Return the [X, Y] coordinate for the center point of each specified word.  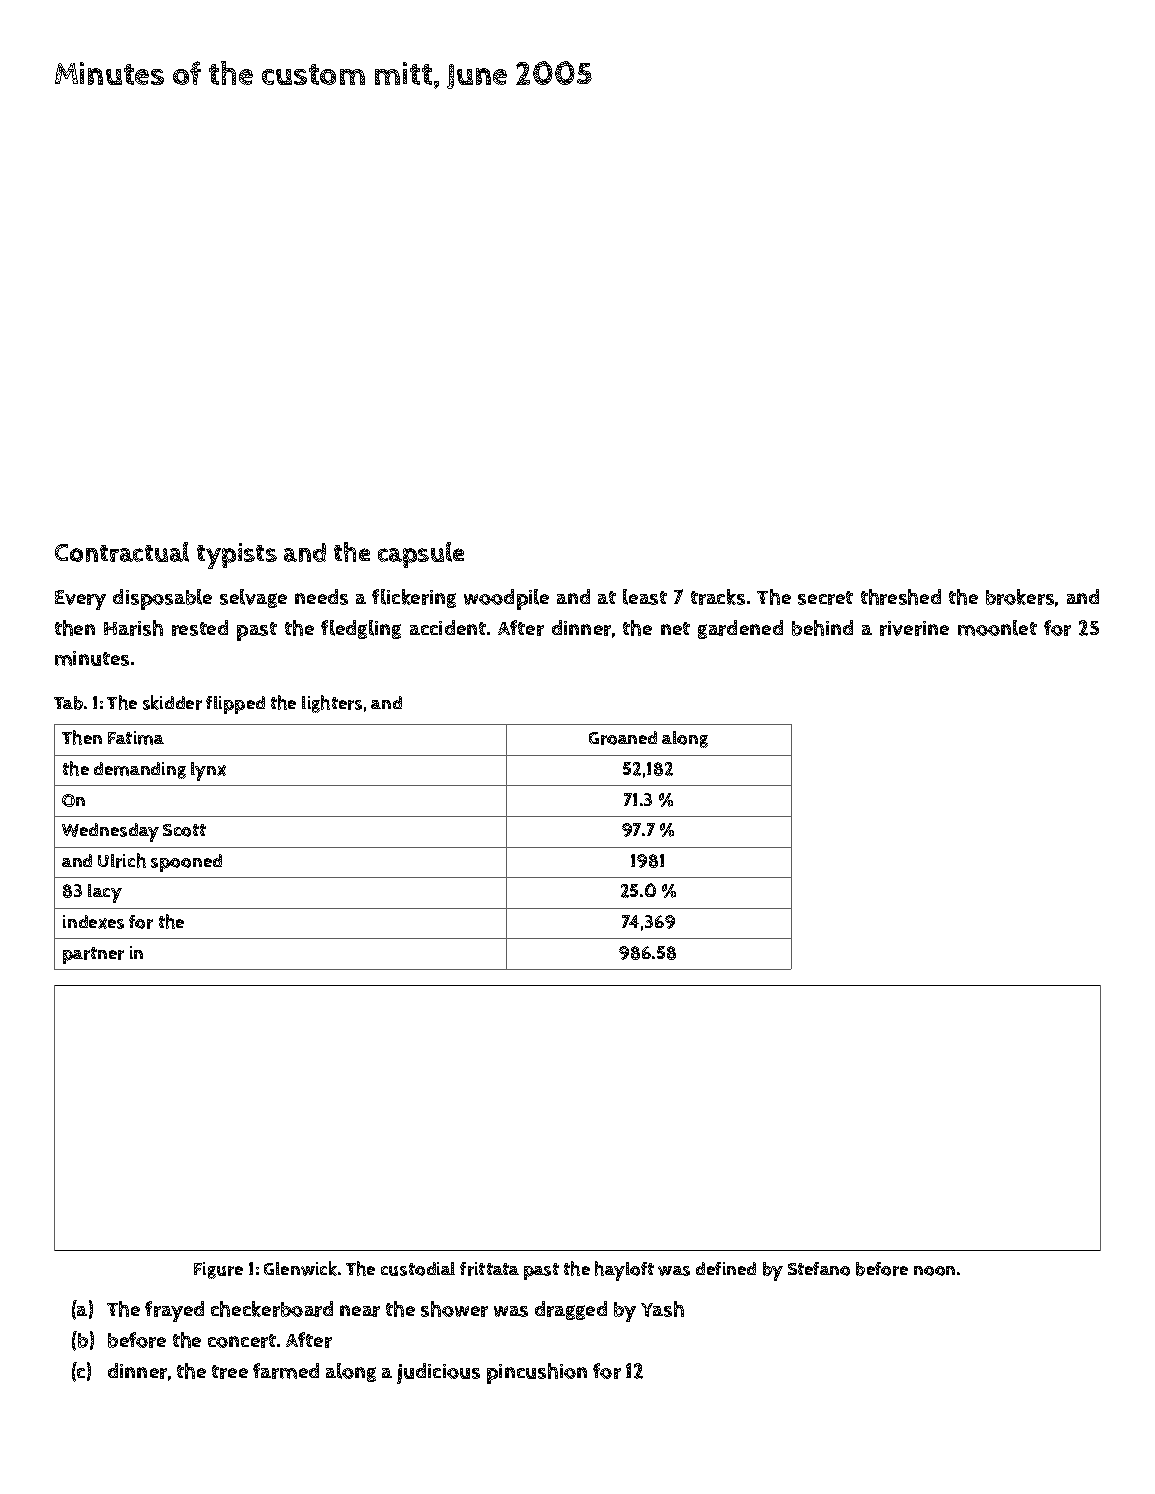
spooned [186, 863]
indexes [93, 922]
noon [934, 1271]
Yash [662, 1309]
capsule [421, 555]
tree [230, 1372]
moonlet [997, 628]
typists [237, 556]
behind [822, 628]
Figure [218, 1270]
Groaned [623, 738]
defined [726, 1268]
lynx [208, 771]
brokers [1020, 597]
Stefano [819, 1269]
